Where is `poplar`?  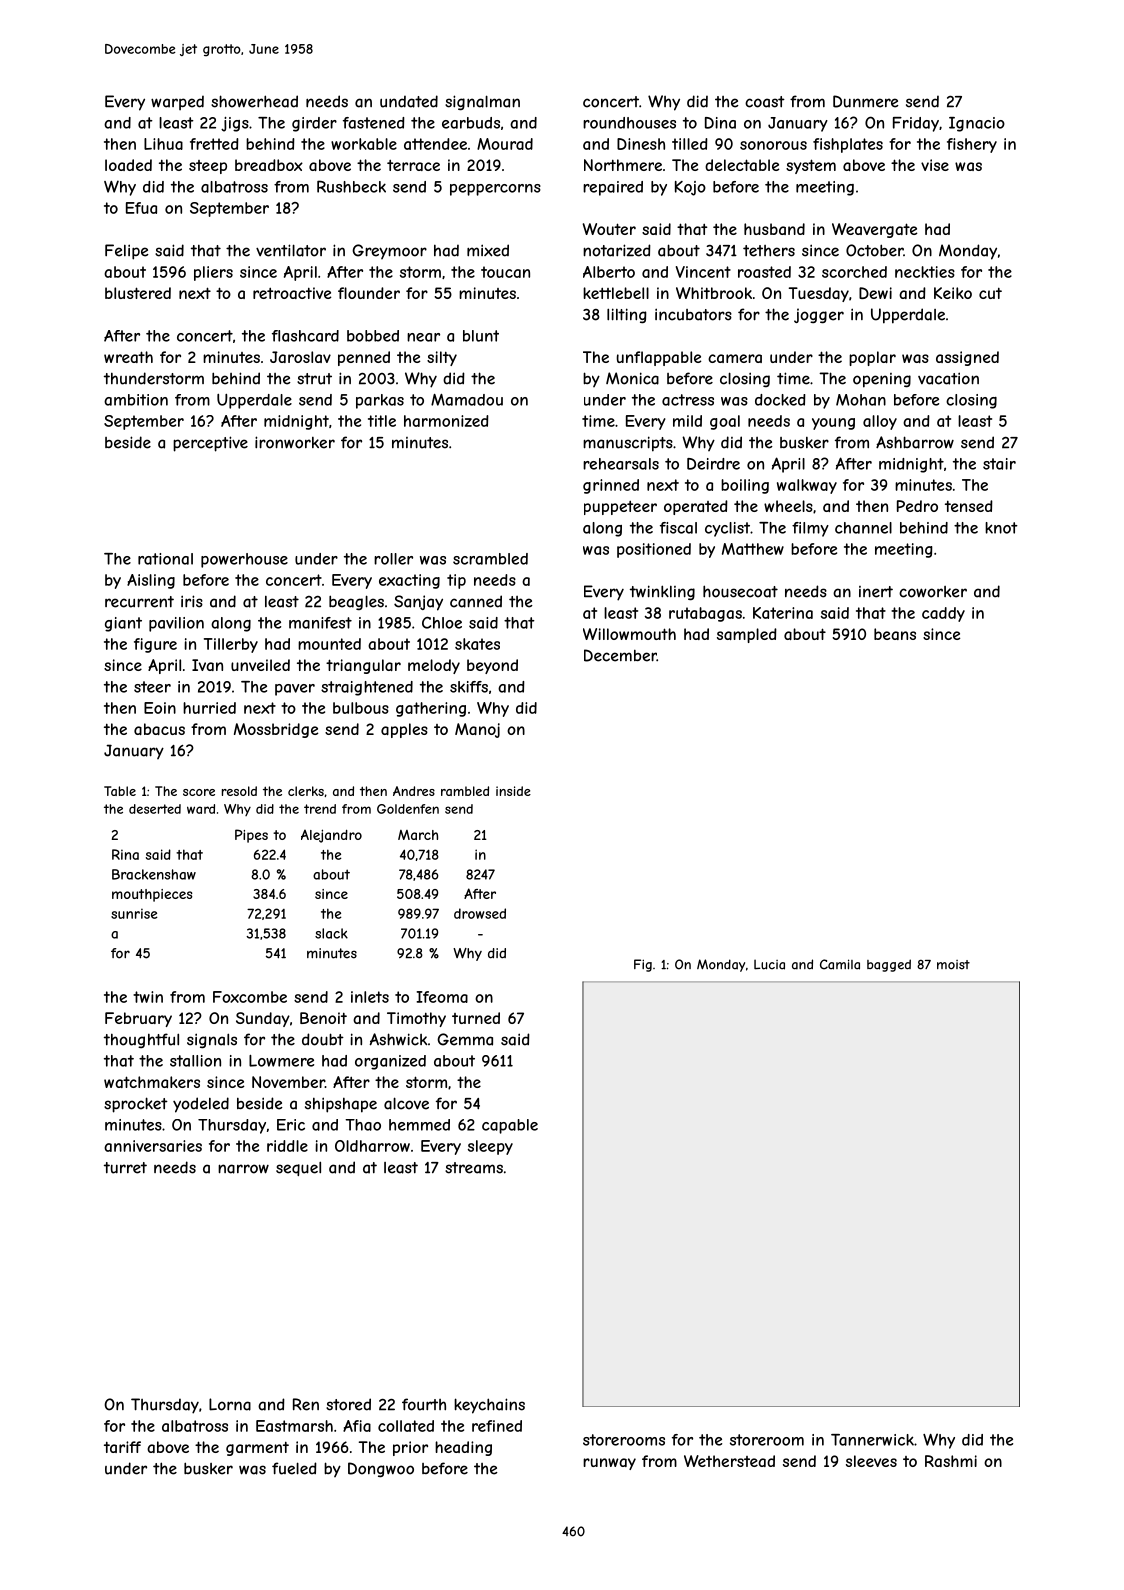
poplar is located at coordinates (872, 358).
